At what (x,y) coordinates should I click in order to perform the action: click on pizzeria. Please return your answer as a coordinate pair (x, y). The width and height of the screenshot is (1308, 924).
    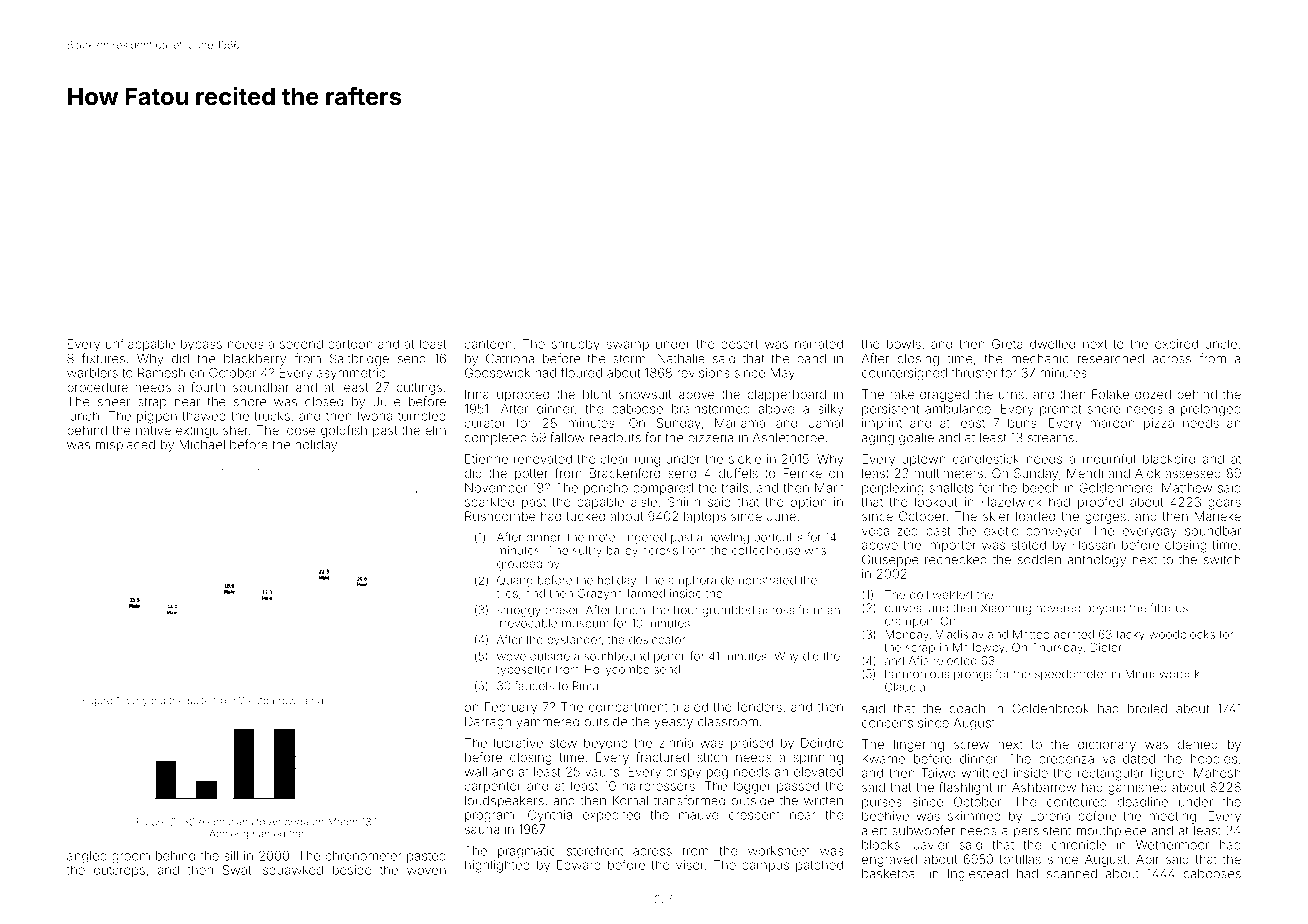
    Looking at the image, I should click on (710, 439).
